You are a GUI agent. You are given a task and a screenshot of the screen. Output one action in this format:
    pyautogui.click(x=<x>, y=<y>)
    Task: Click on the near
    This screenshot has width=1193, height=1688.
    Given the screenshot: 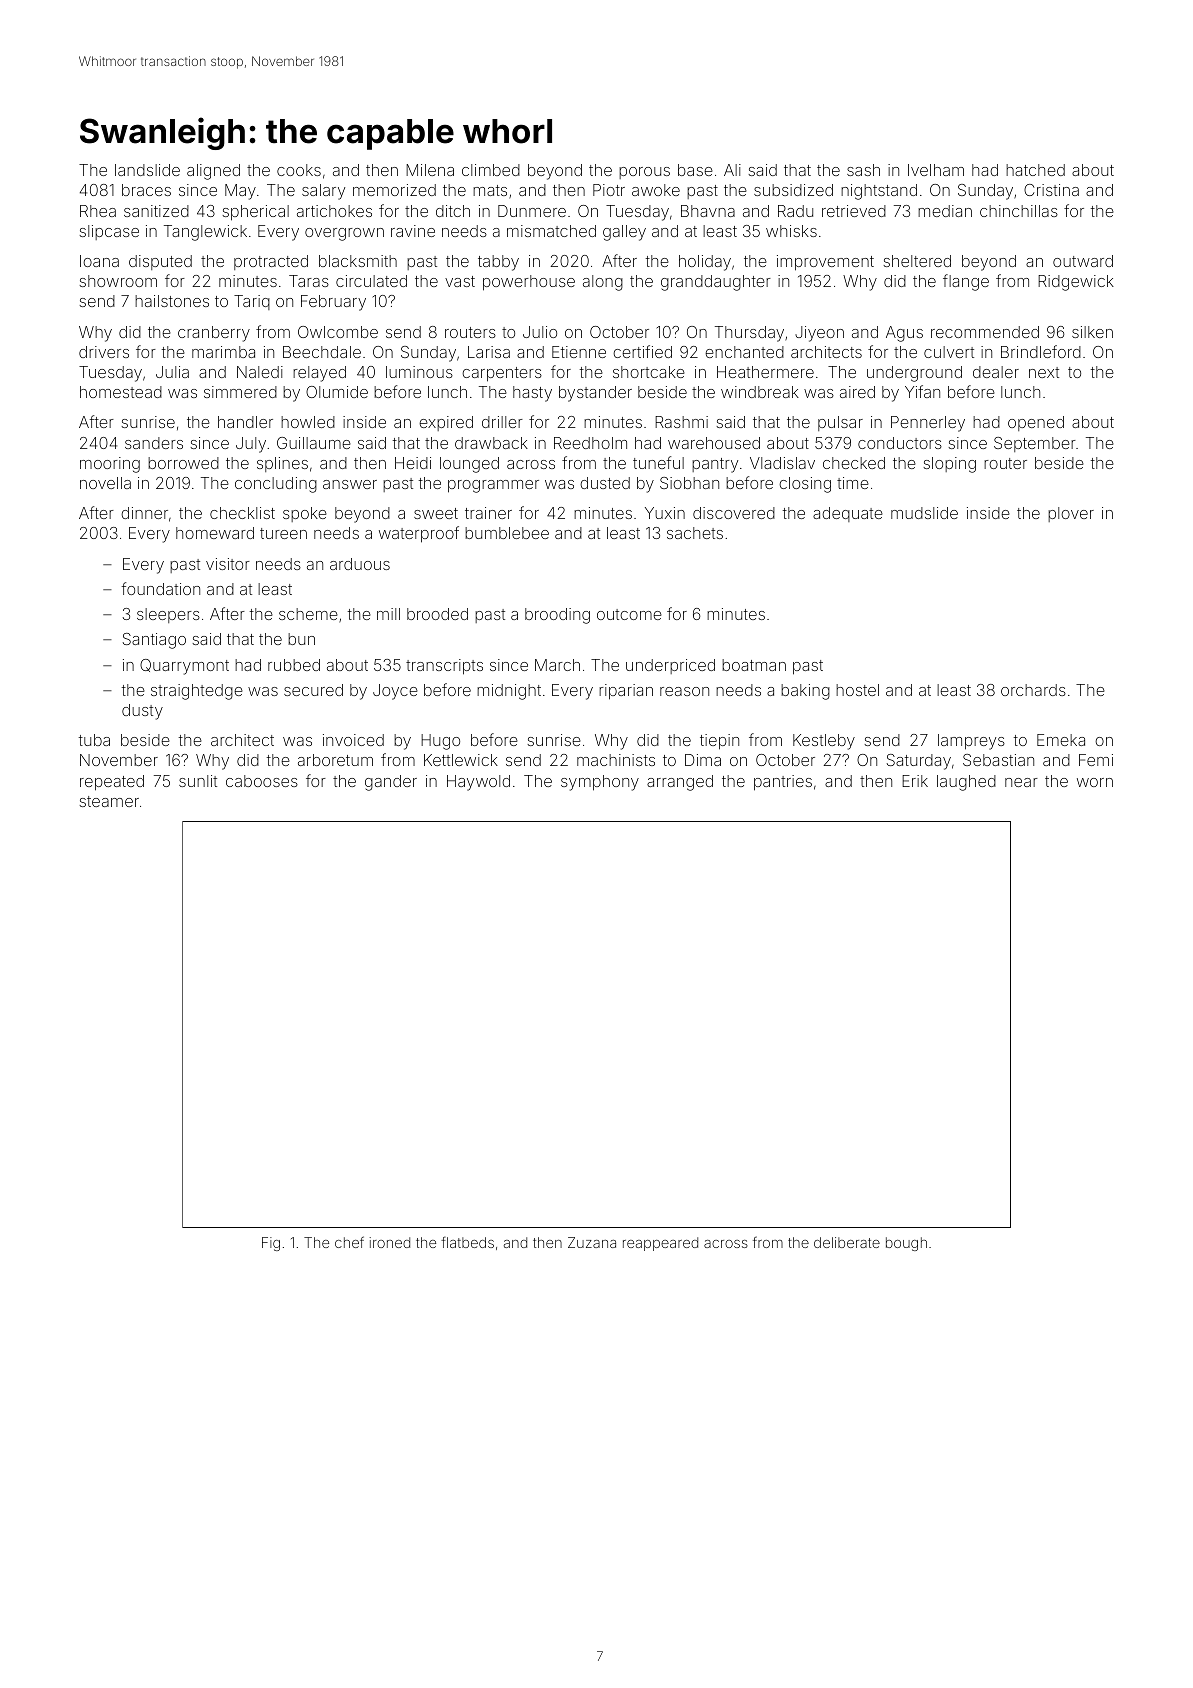 What is the action you would take?
    pyautogui.click(x=1021, y=782)
